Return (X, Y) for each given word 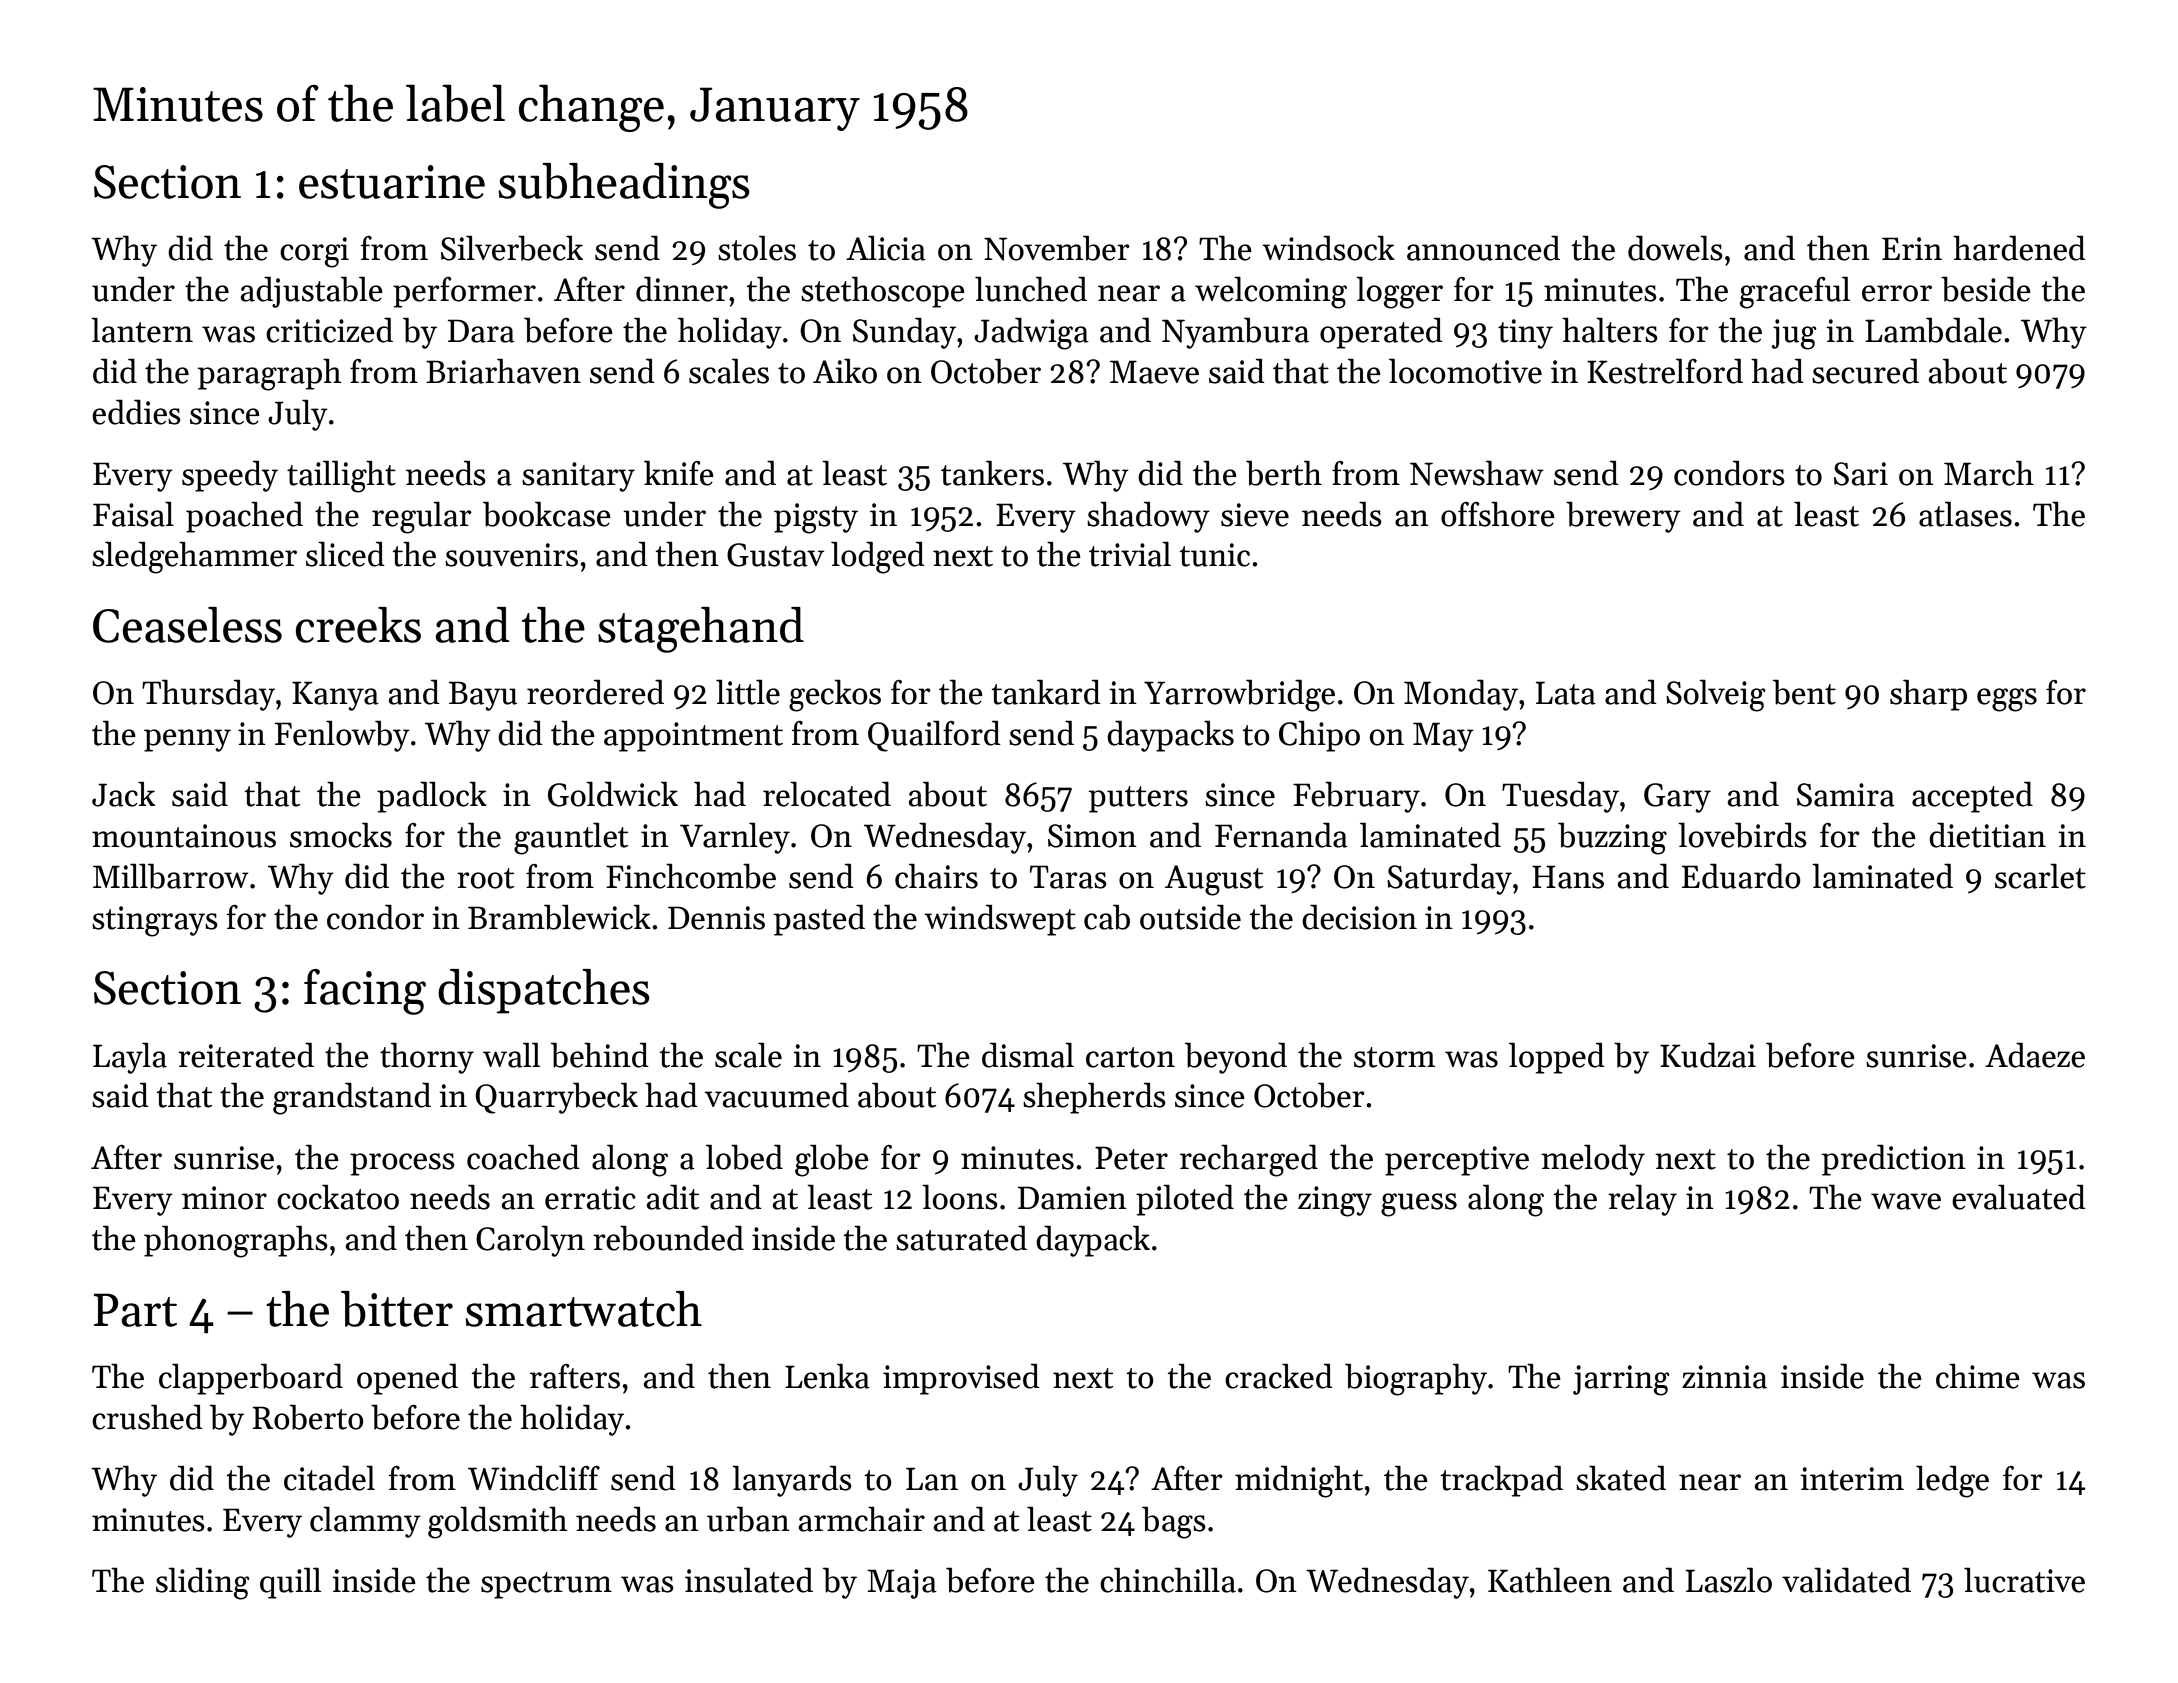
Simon (1092, 836)
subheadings (624, 186)
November (1057, 248)
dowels (1675, 248)
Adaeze (2035, 1055)
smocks (341, 835)
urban (748, 1519)
